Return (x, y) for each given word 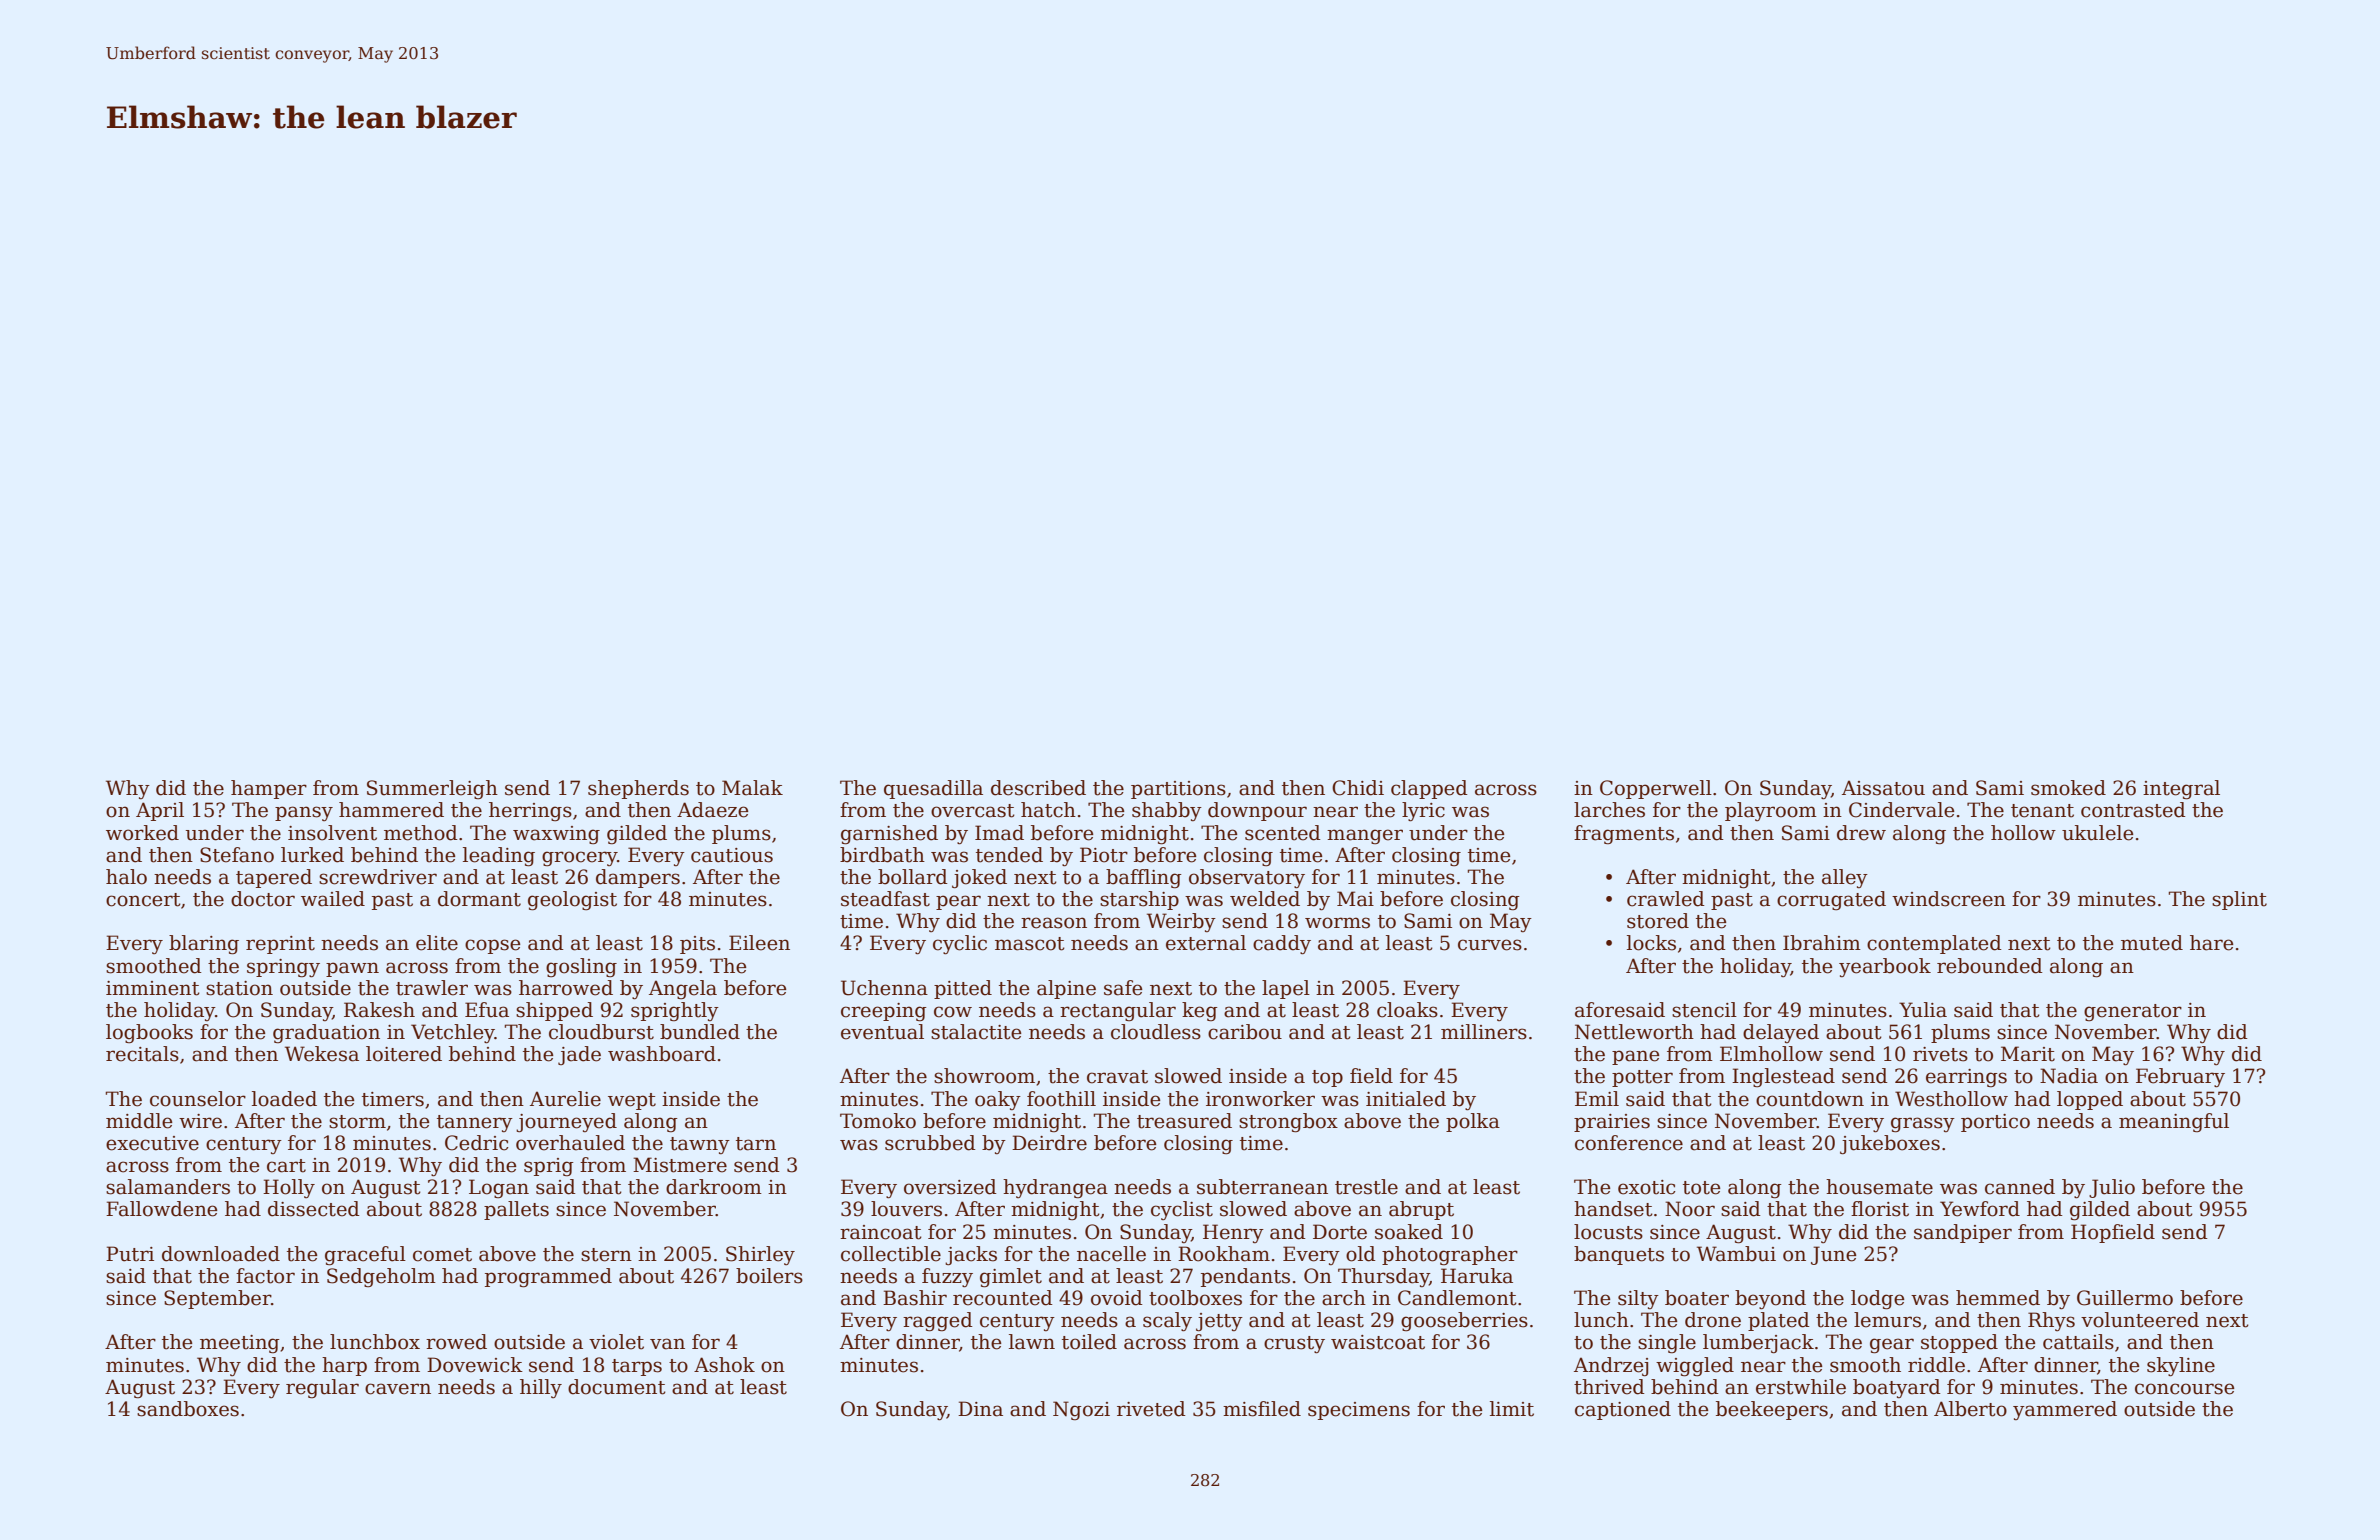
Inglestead (1783, 1078)
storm (357, 1122)
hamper (269, 789)
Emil (1597, 1098)
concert (143, 900)
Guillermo (2125, 1298)
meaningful (2174, 1122)
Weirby (1181, 922)
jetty (1219, 1322)
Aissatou (1883, 788)
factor (265, 1276)
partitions (1178, 790)
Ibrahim (1822, 943)
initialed (1406, 1099)
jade (579, 1055)
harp (344, 1366)
